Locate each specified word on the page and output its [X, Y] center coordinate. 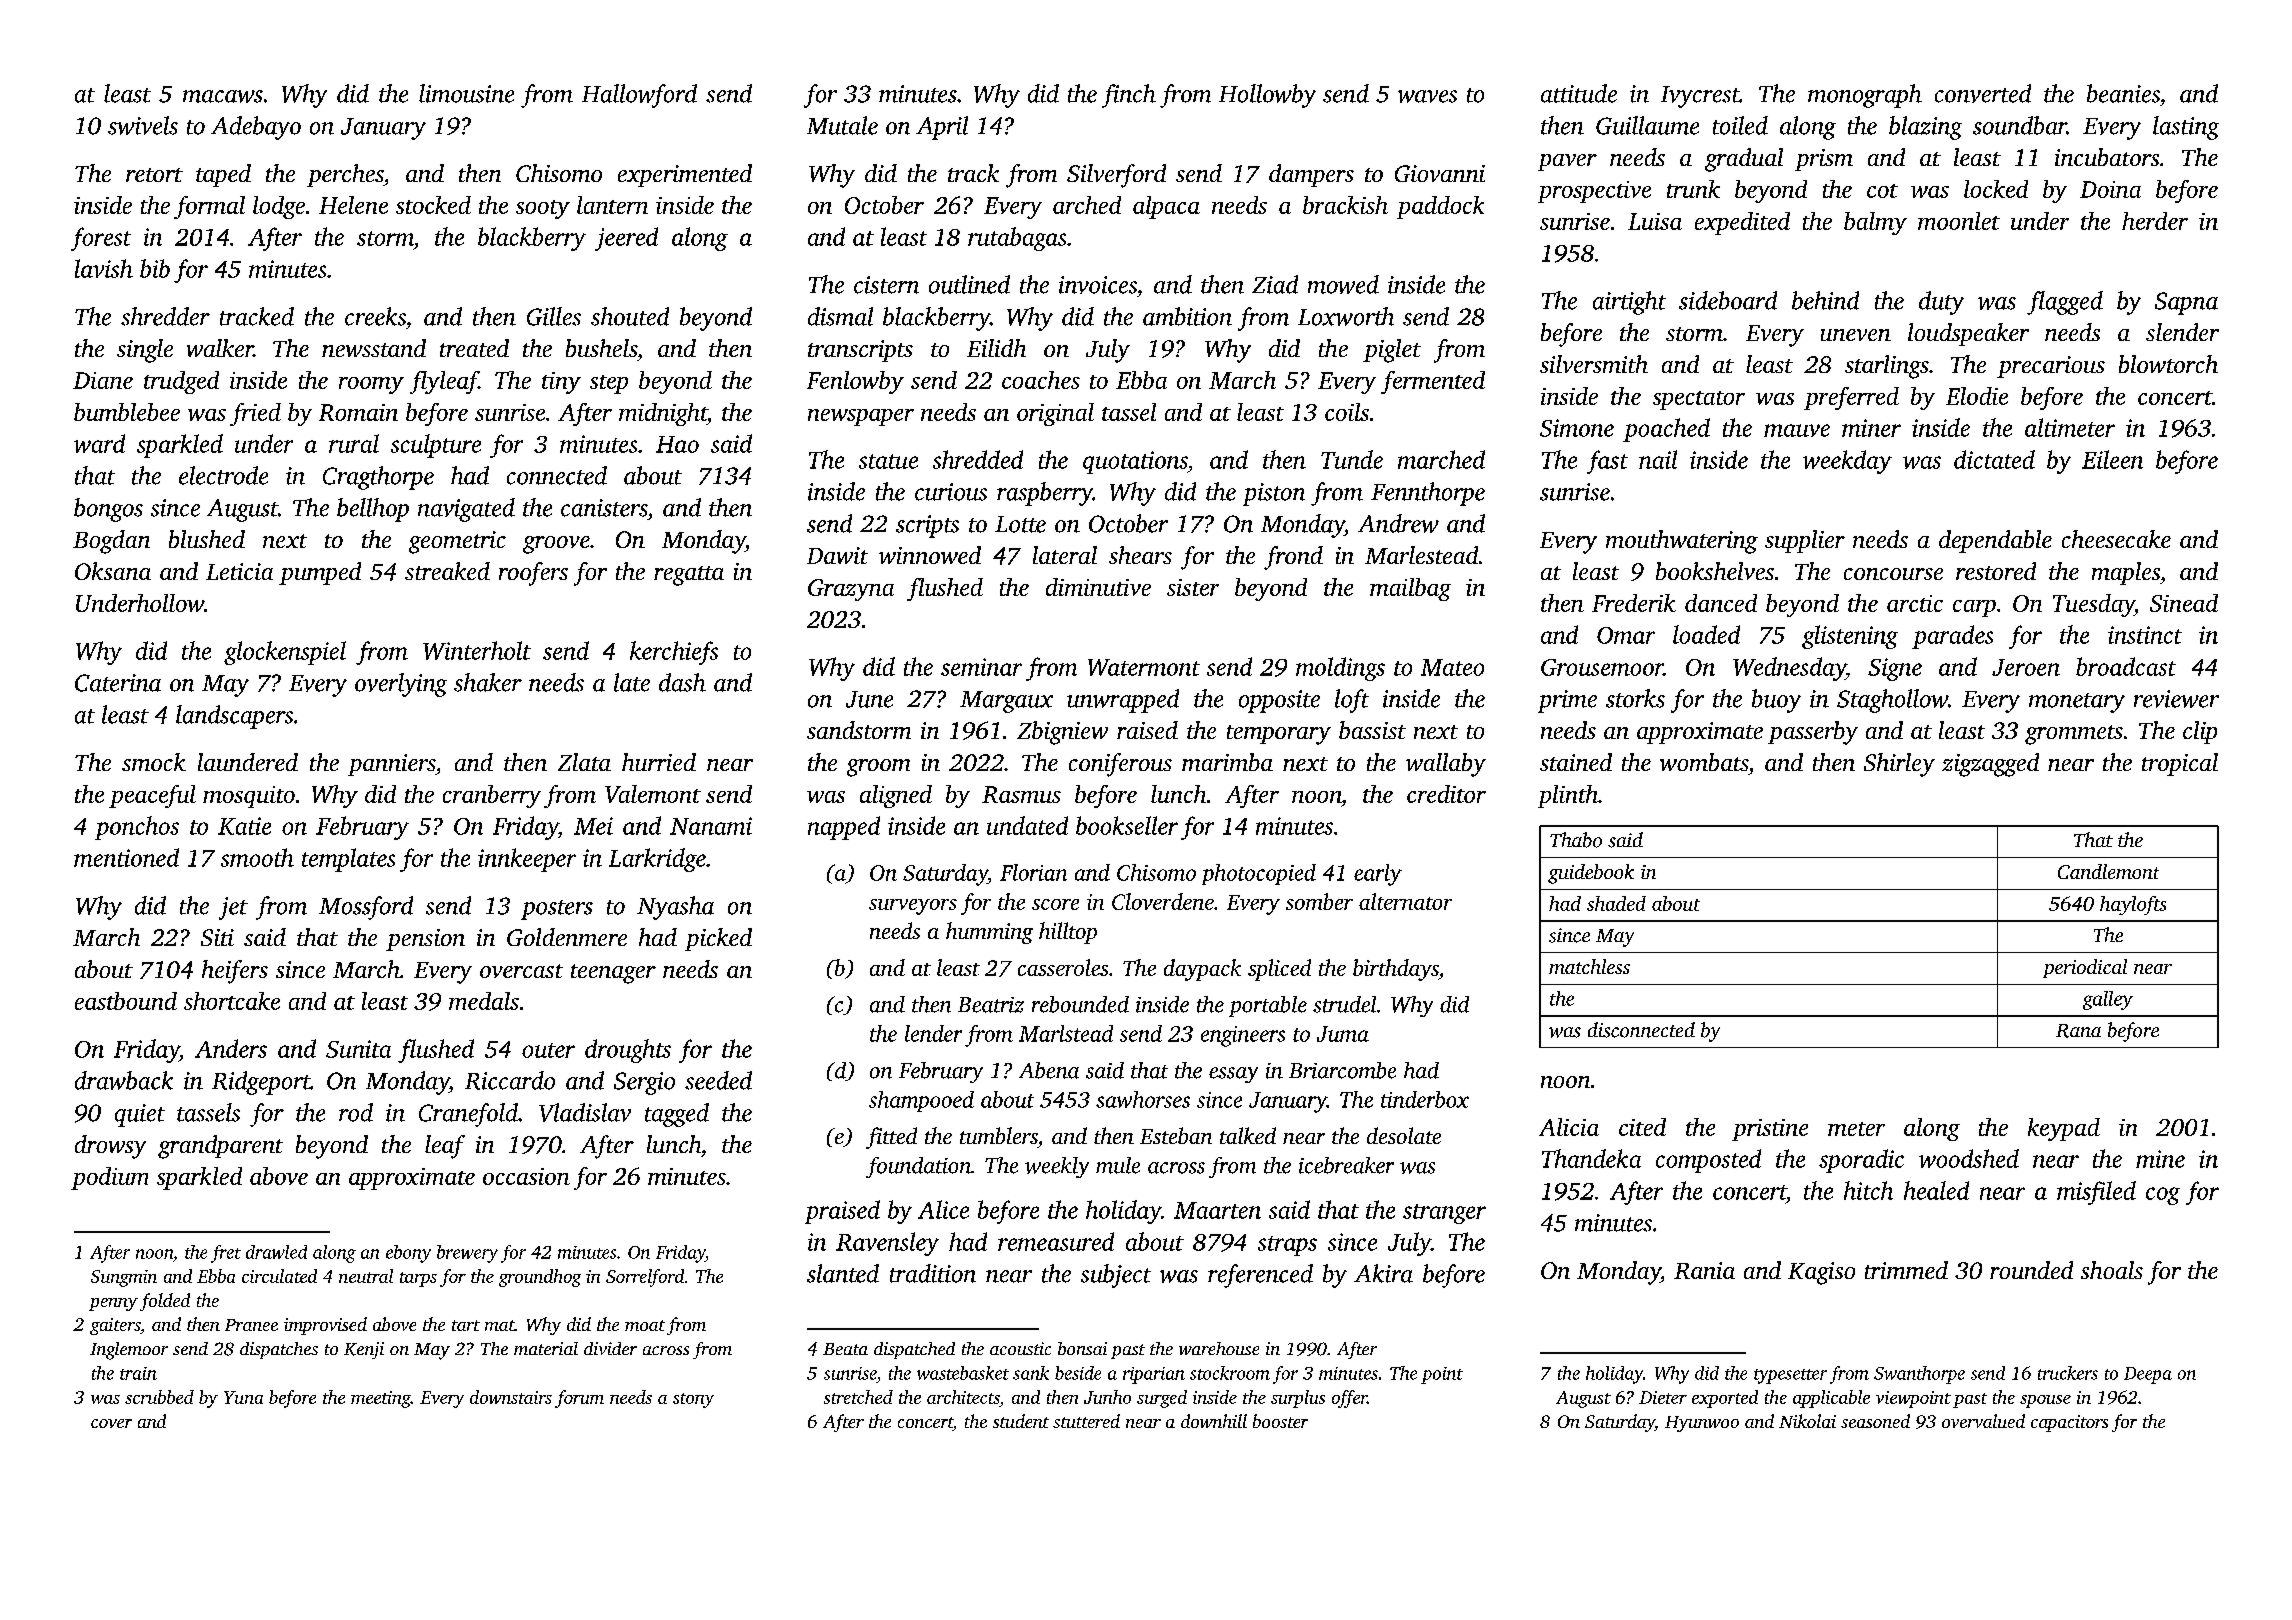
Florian [1033, 872]
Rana [2078, 1031]
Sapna [2186, 303]
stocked [433, 205]
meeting [381, 1399]
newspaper [861, 417]
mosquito [249, 797]
